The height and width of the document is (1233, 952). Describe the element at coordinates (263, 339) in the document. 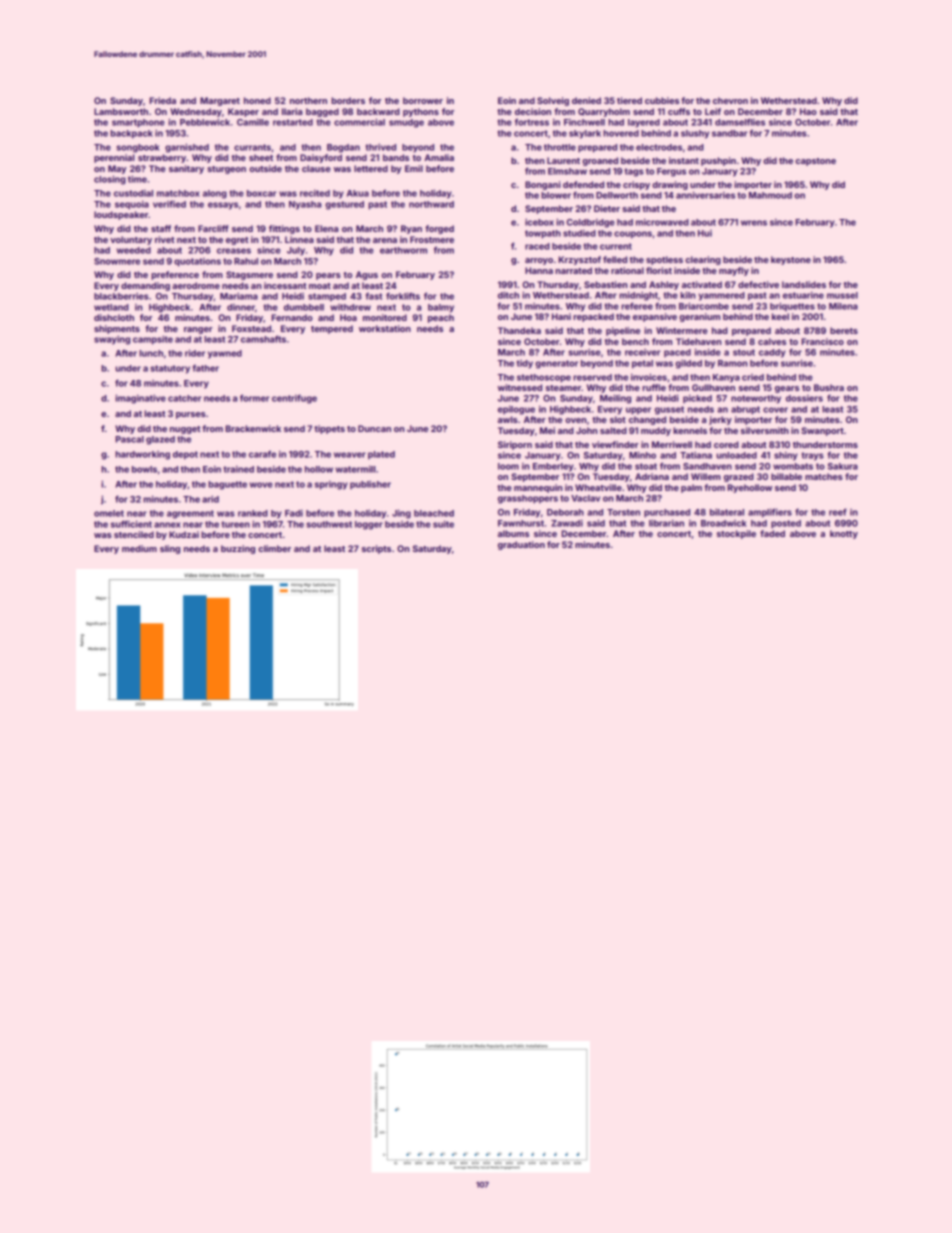

I see `camshafts` at that location.
